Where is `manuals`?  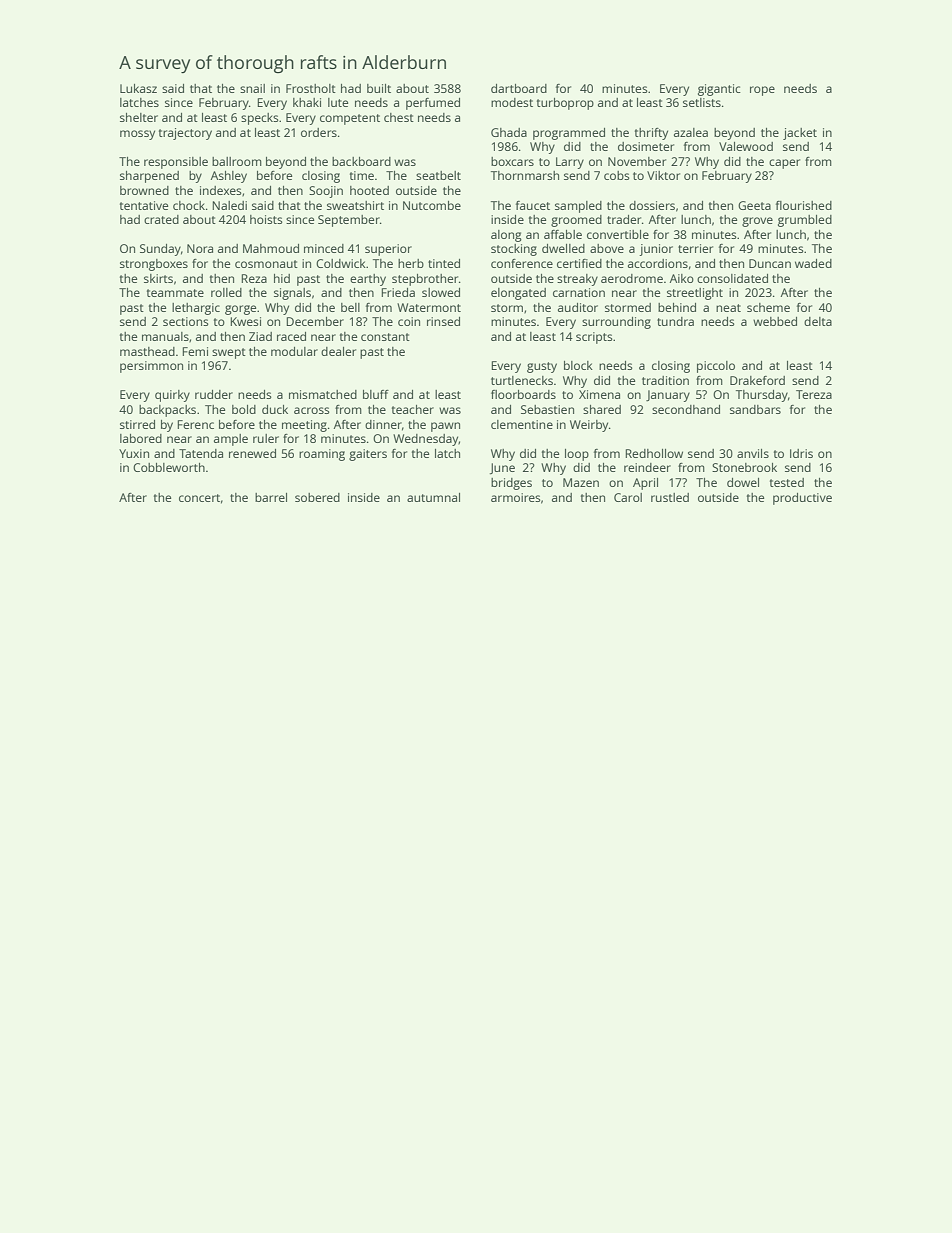
manuals is located at coordinates (165, 336).
